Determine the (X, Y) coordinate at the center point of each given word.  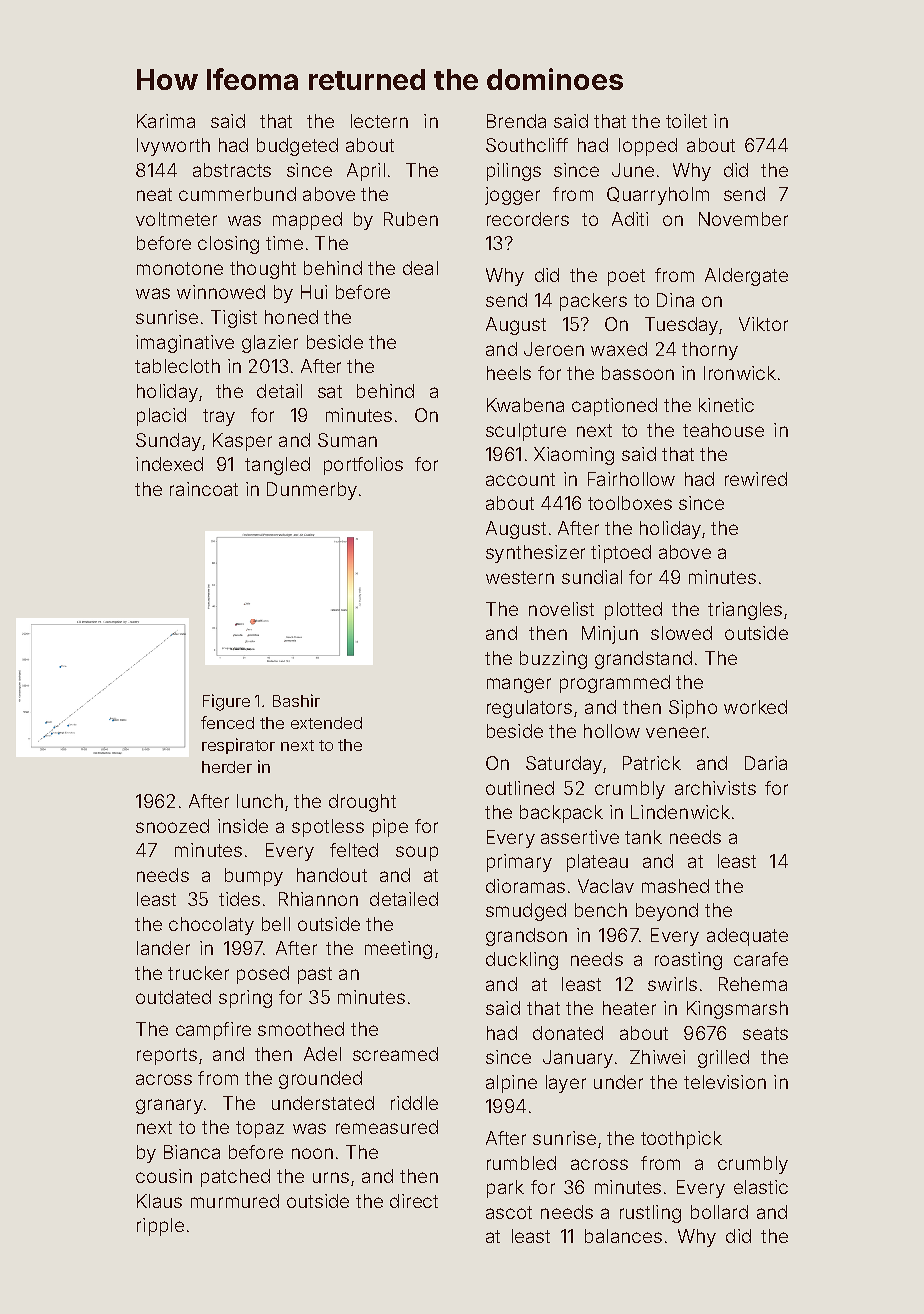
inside (243, 826)
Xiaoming (574, 456)
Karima (166, 121)
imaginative (185, 344)
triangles (745, 611)
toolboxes (630, 503)
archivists (715, 788)
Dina (675, 300)
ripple (160, 1227)
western (520, 577)
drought (362, 803)
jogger (512, 196)
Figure (226, 702)
